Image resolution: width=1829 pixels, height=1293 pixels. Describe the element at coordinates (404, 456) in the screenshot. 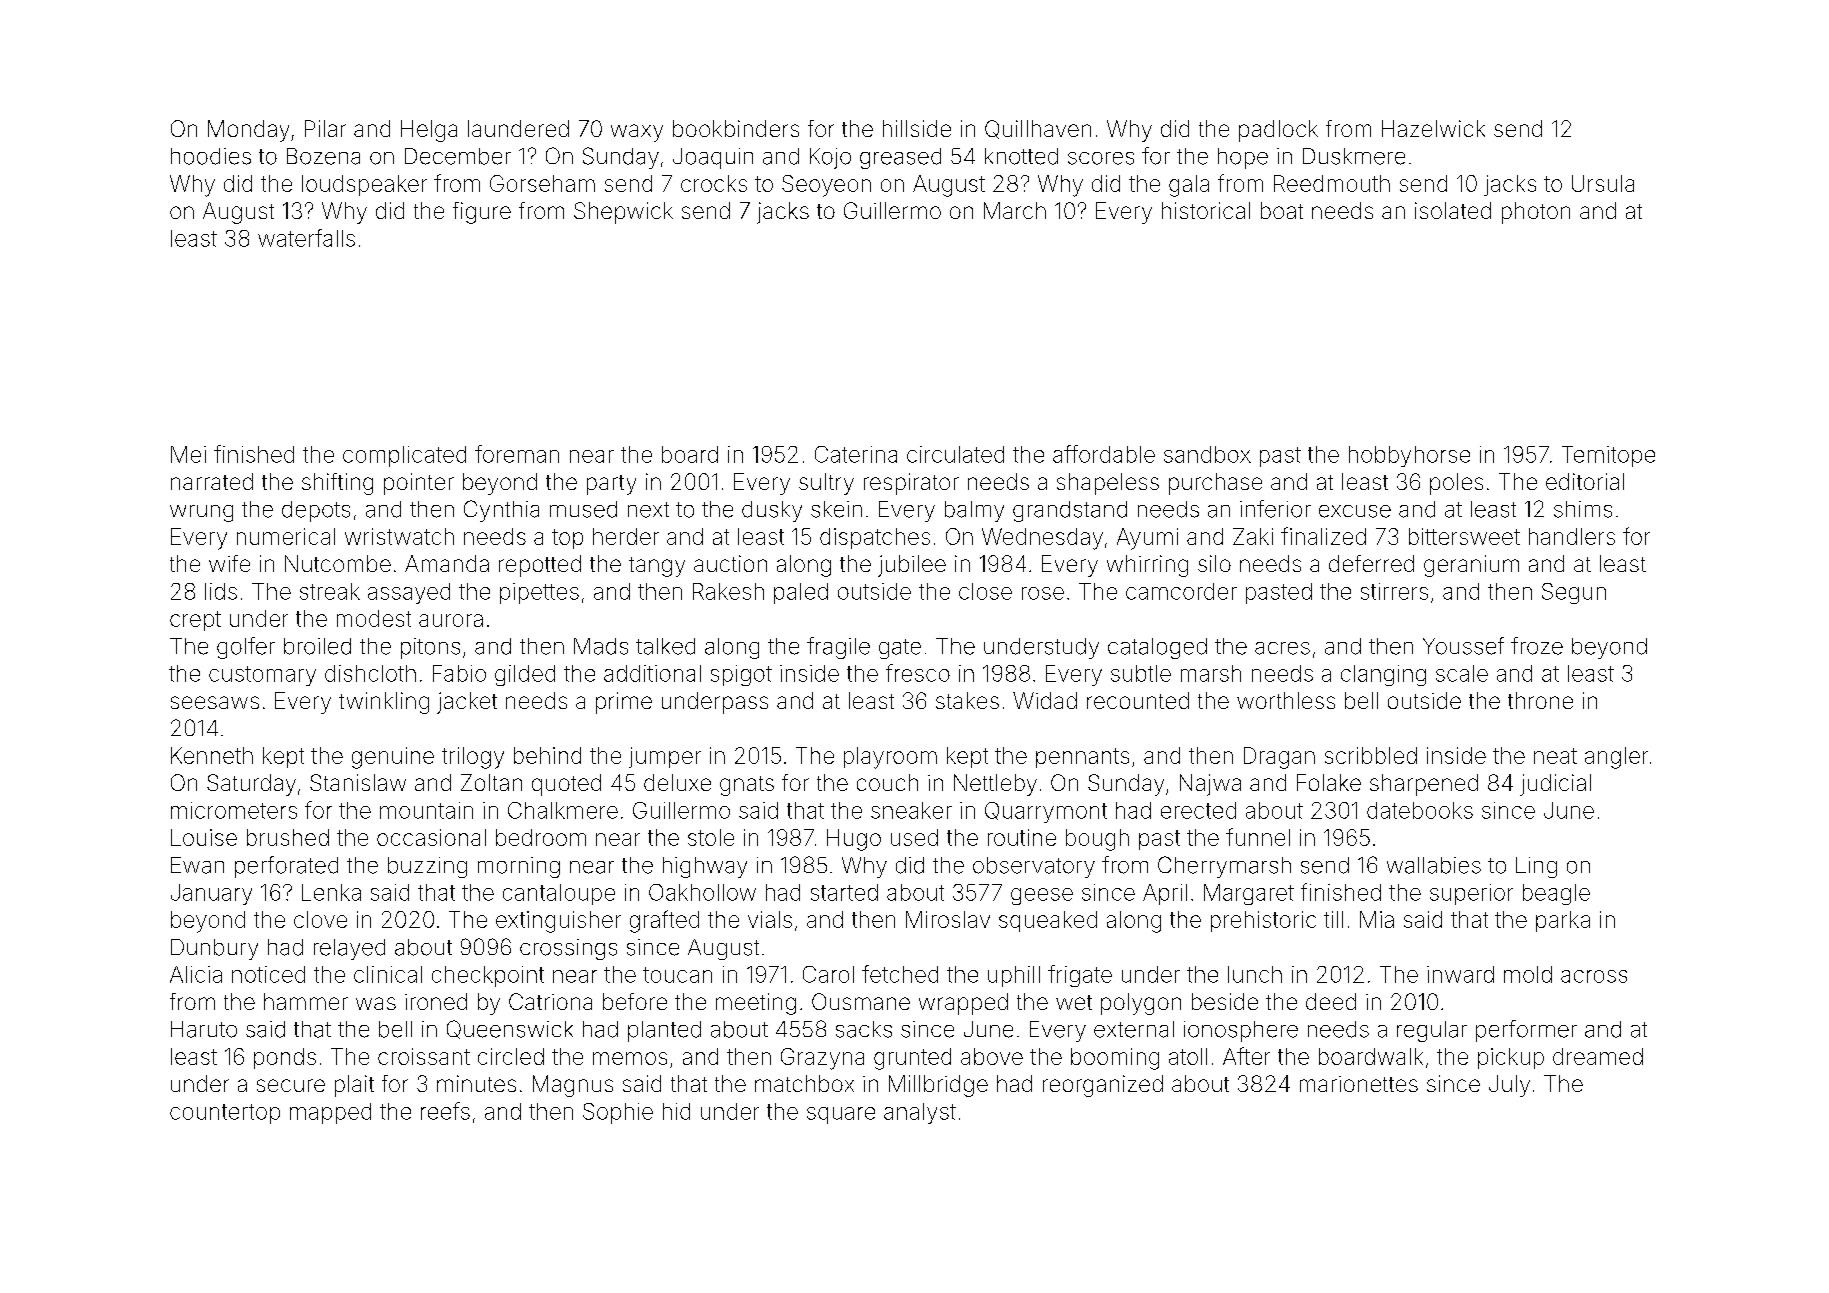

I see `complicated` at that location.
